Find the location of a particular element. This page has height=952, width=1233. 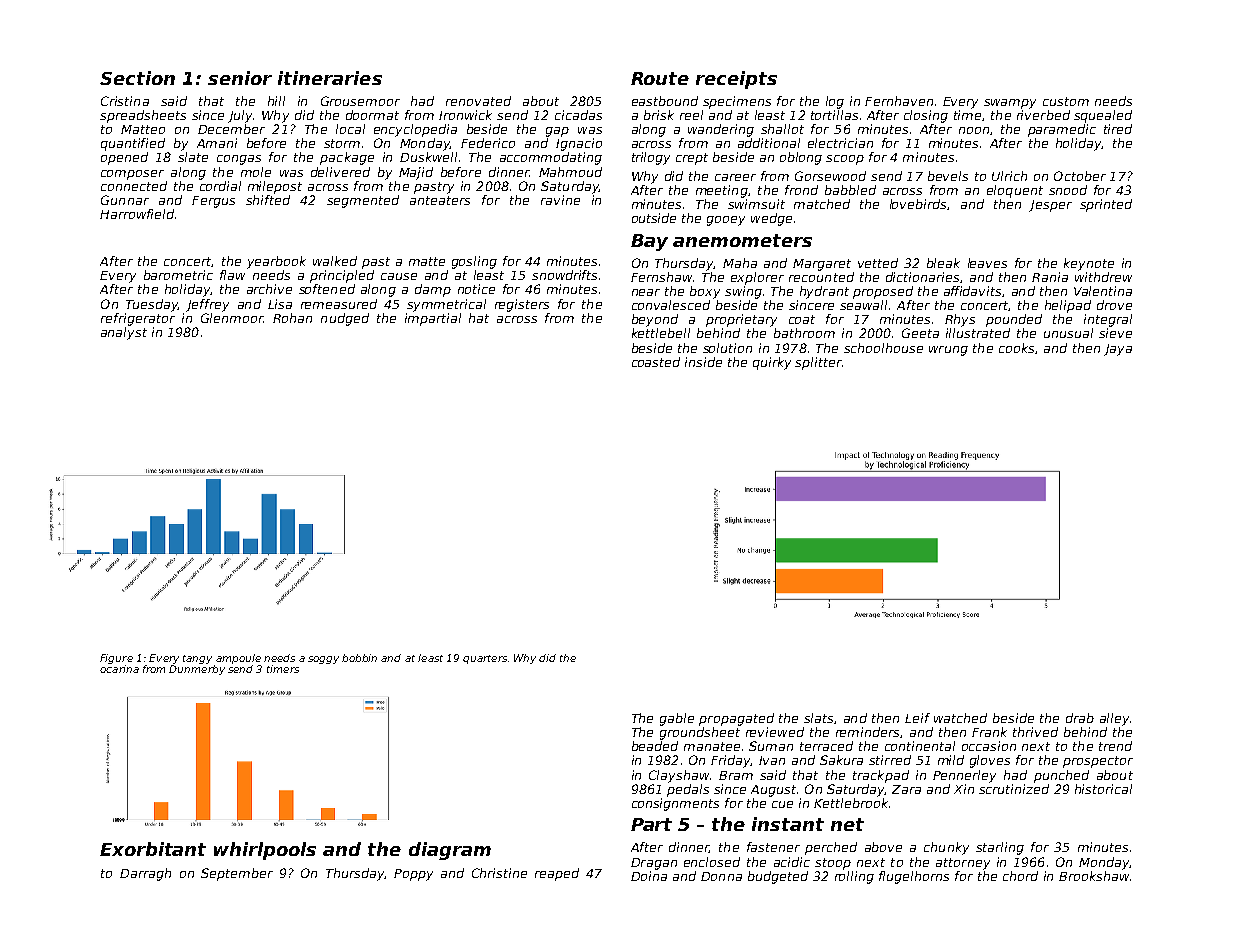

reaped is located at coordinates (557, 874).
